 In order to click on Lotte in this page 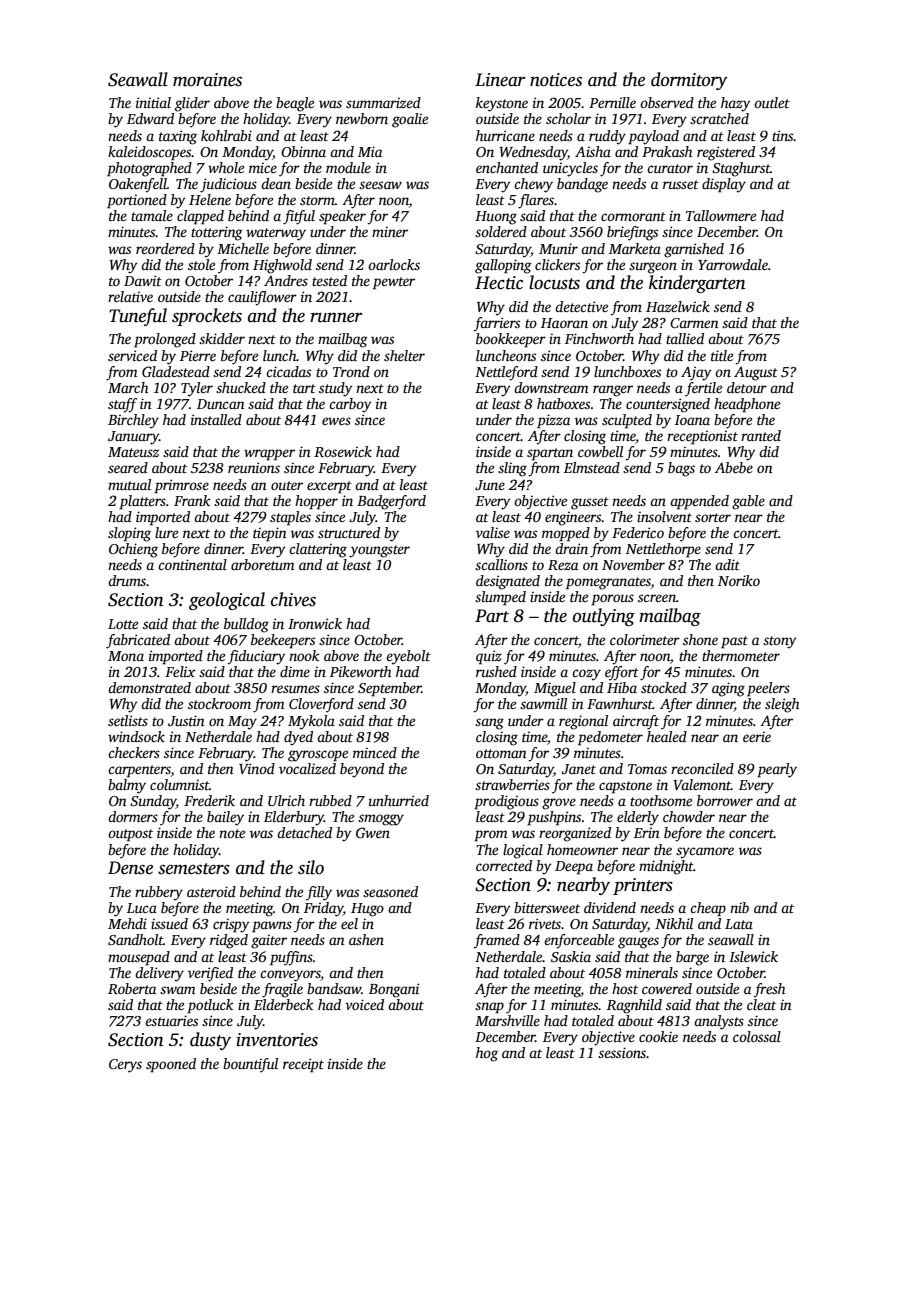, I will do `click(123, 624)`.
